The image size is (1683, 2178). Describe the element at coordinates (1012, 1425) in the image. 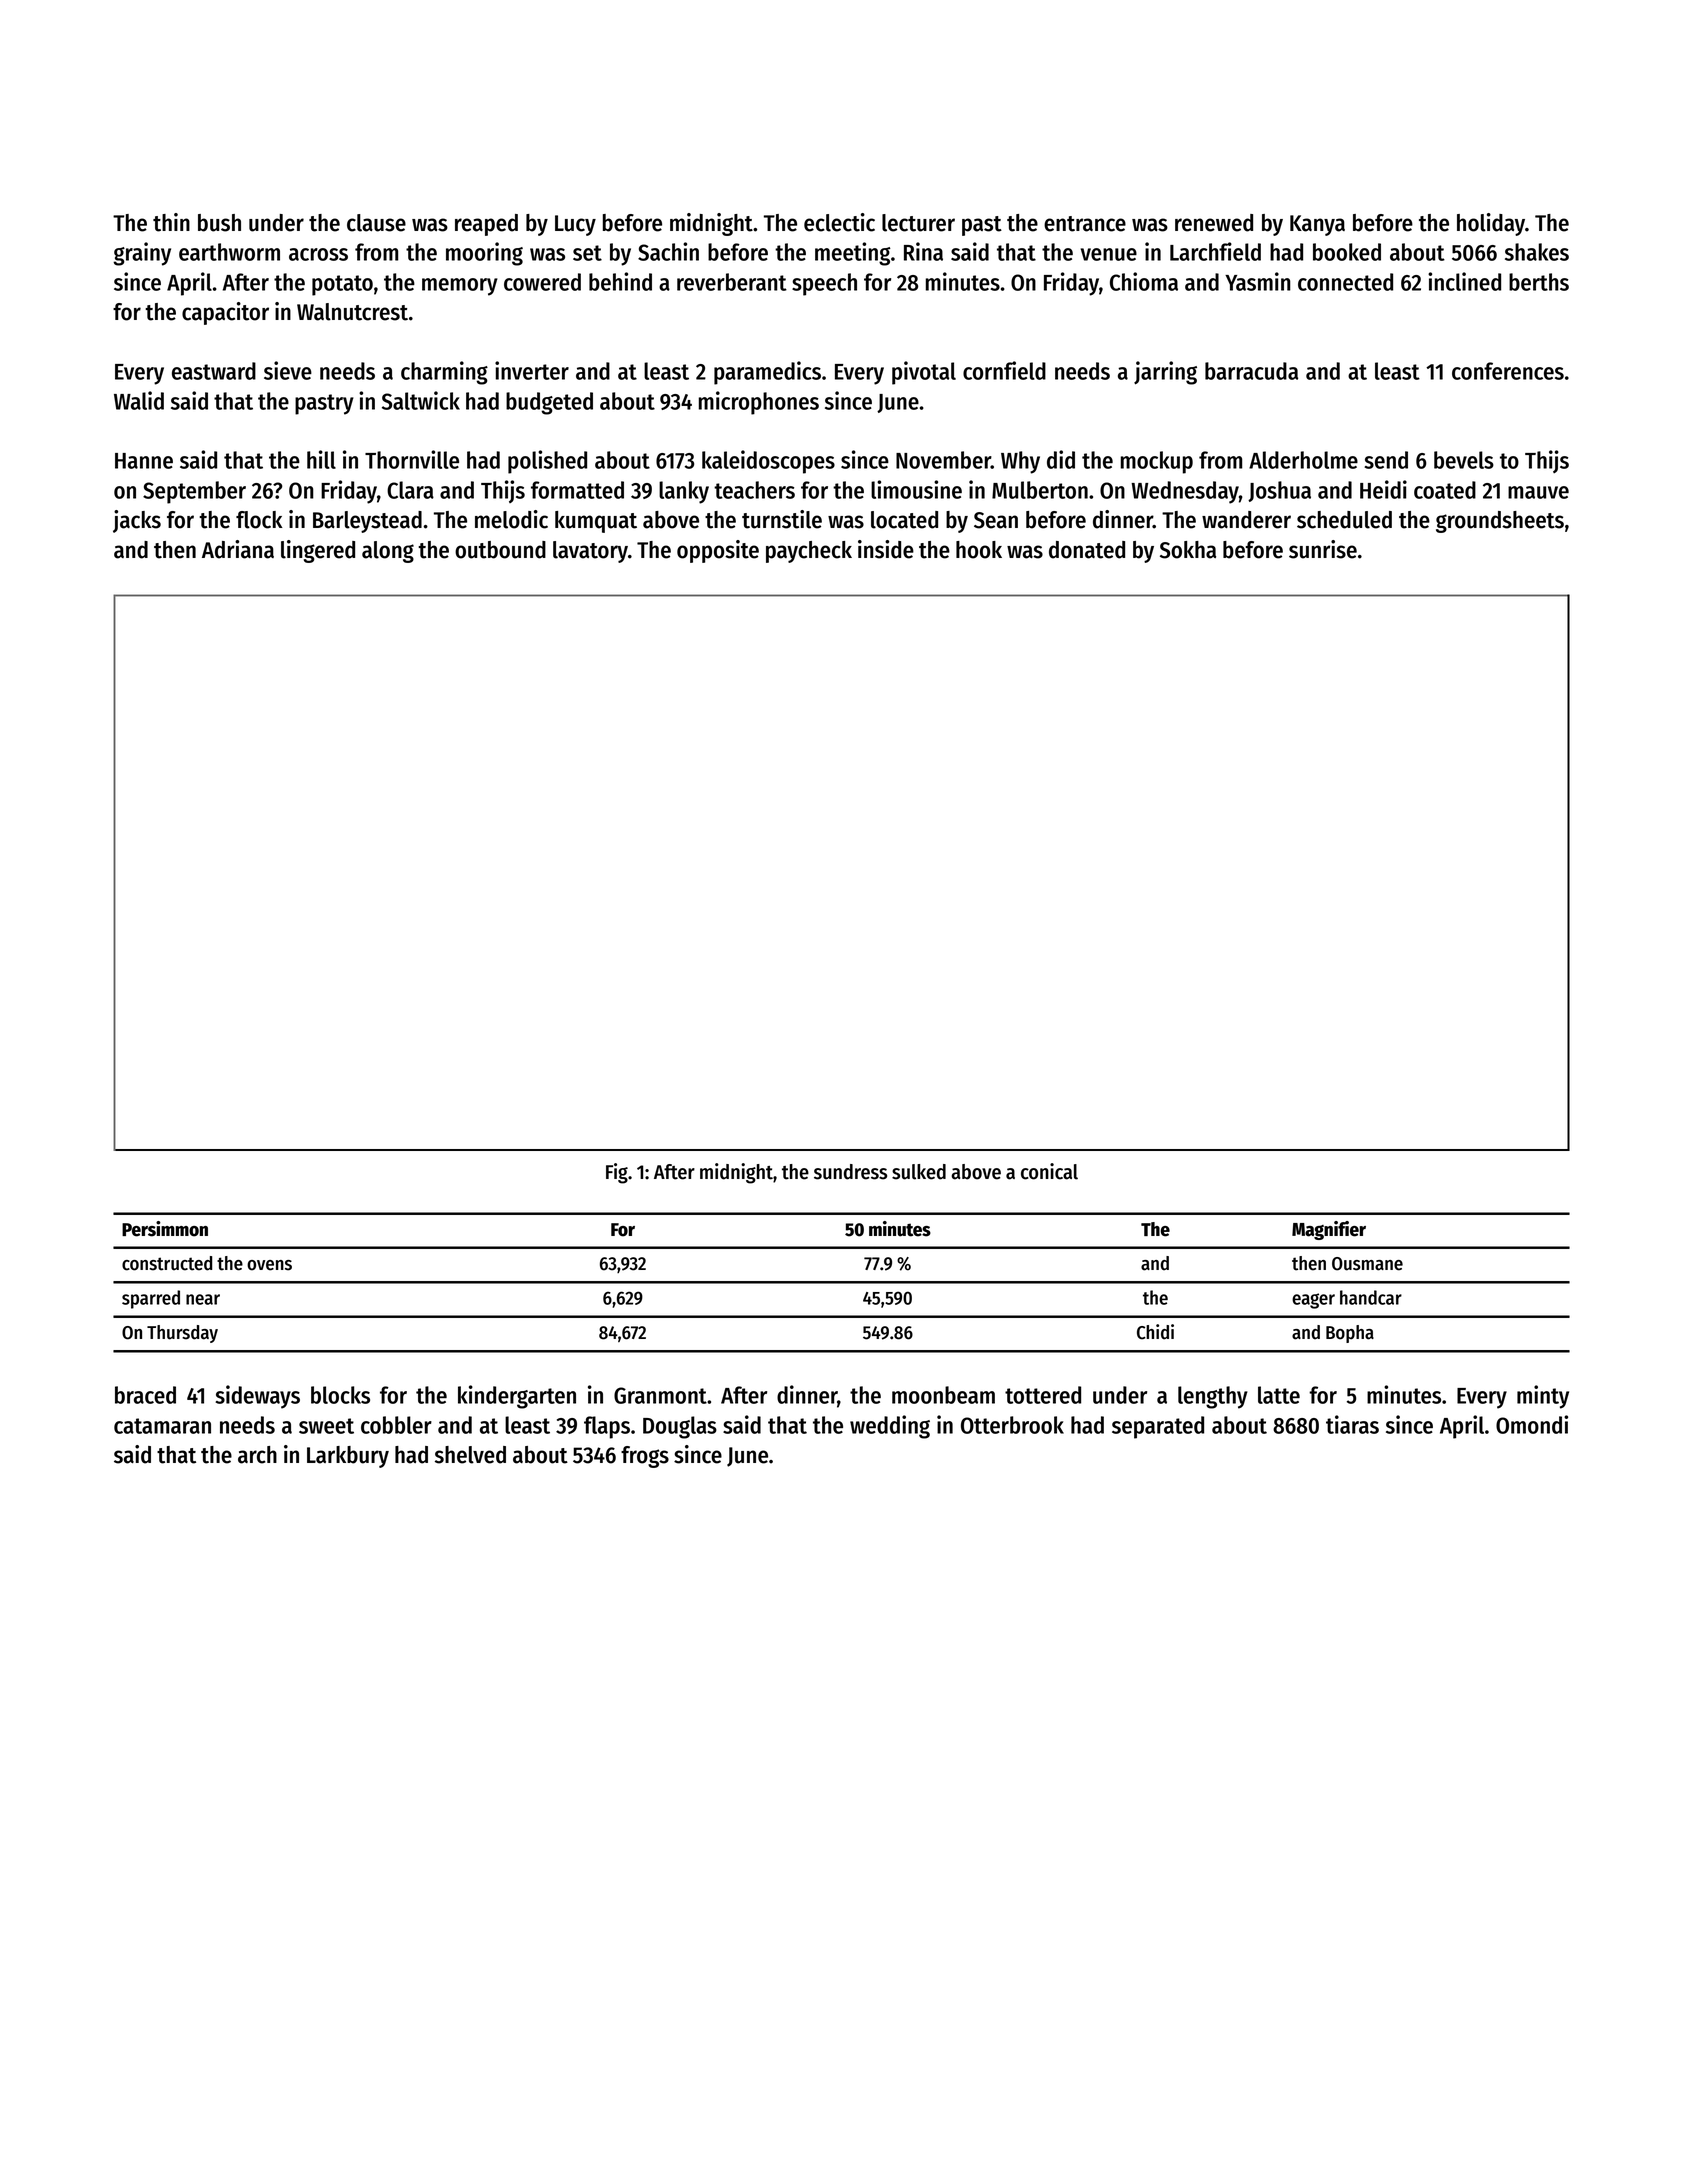

I see `Otterbrook` at that location.
